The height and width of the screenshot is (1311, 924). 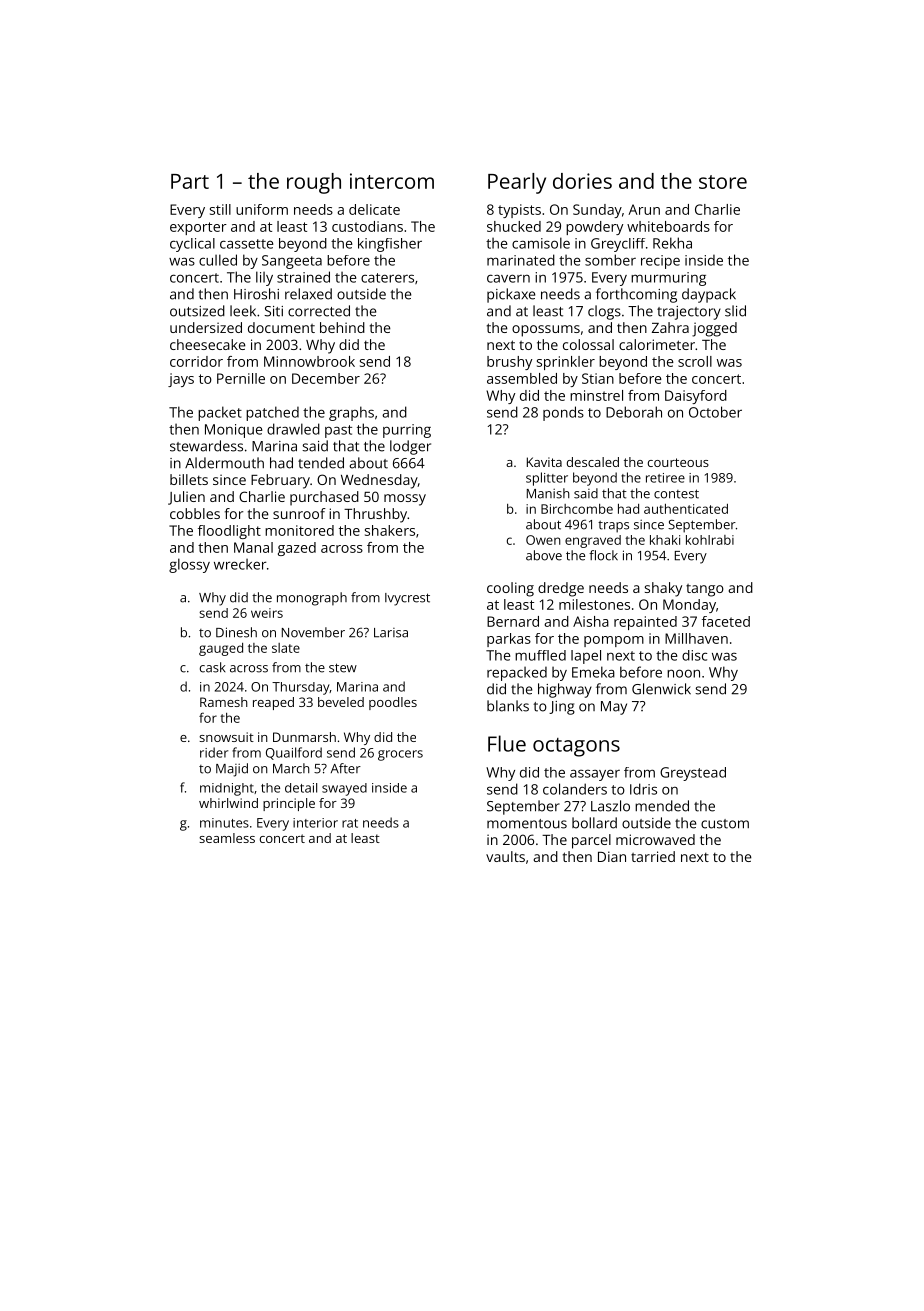 What do you see at coordinates (591, 621) in the screenshot?
I see `Aisha` at bounding box center [591, 621].
